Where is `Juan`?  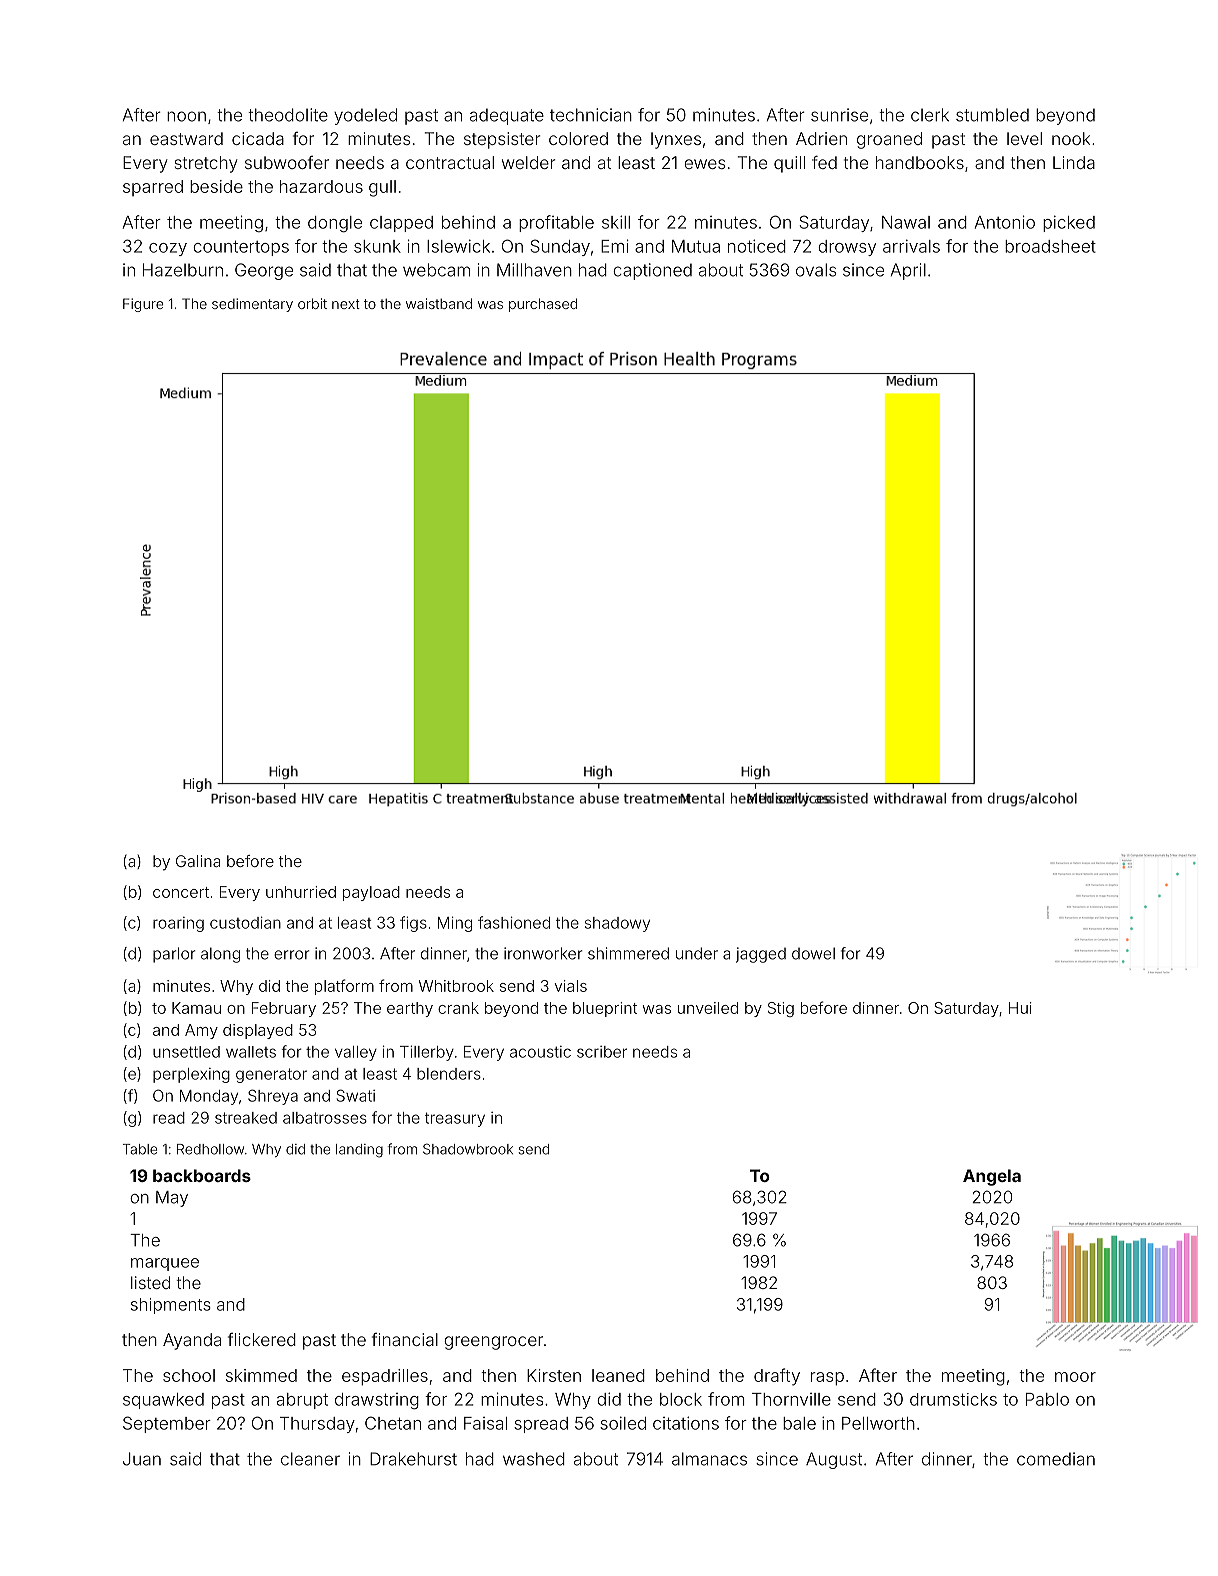
Juan is located at coordinates (142, 1459).
